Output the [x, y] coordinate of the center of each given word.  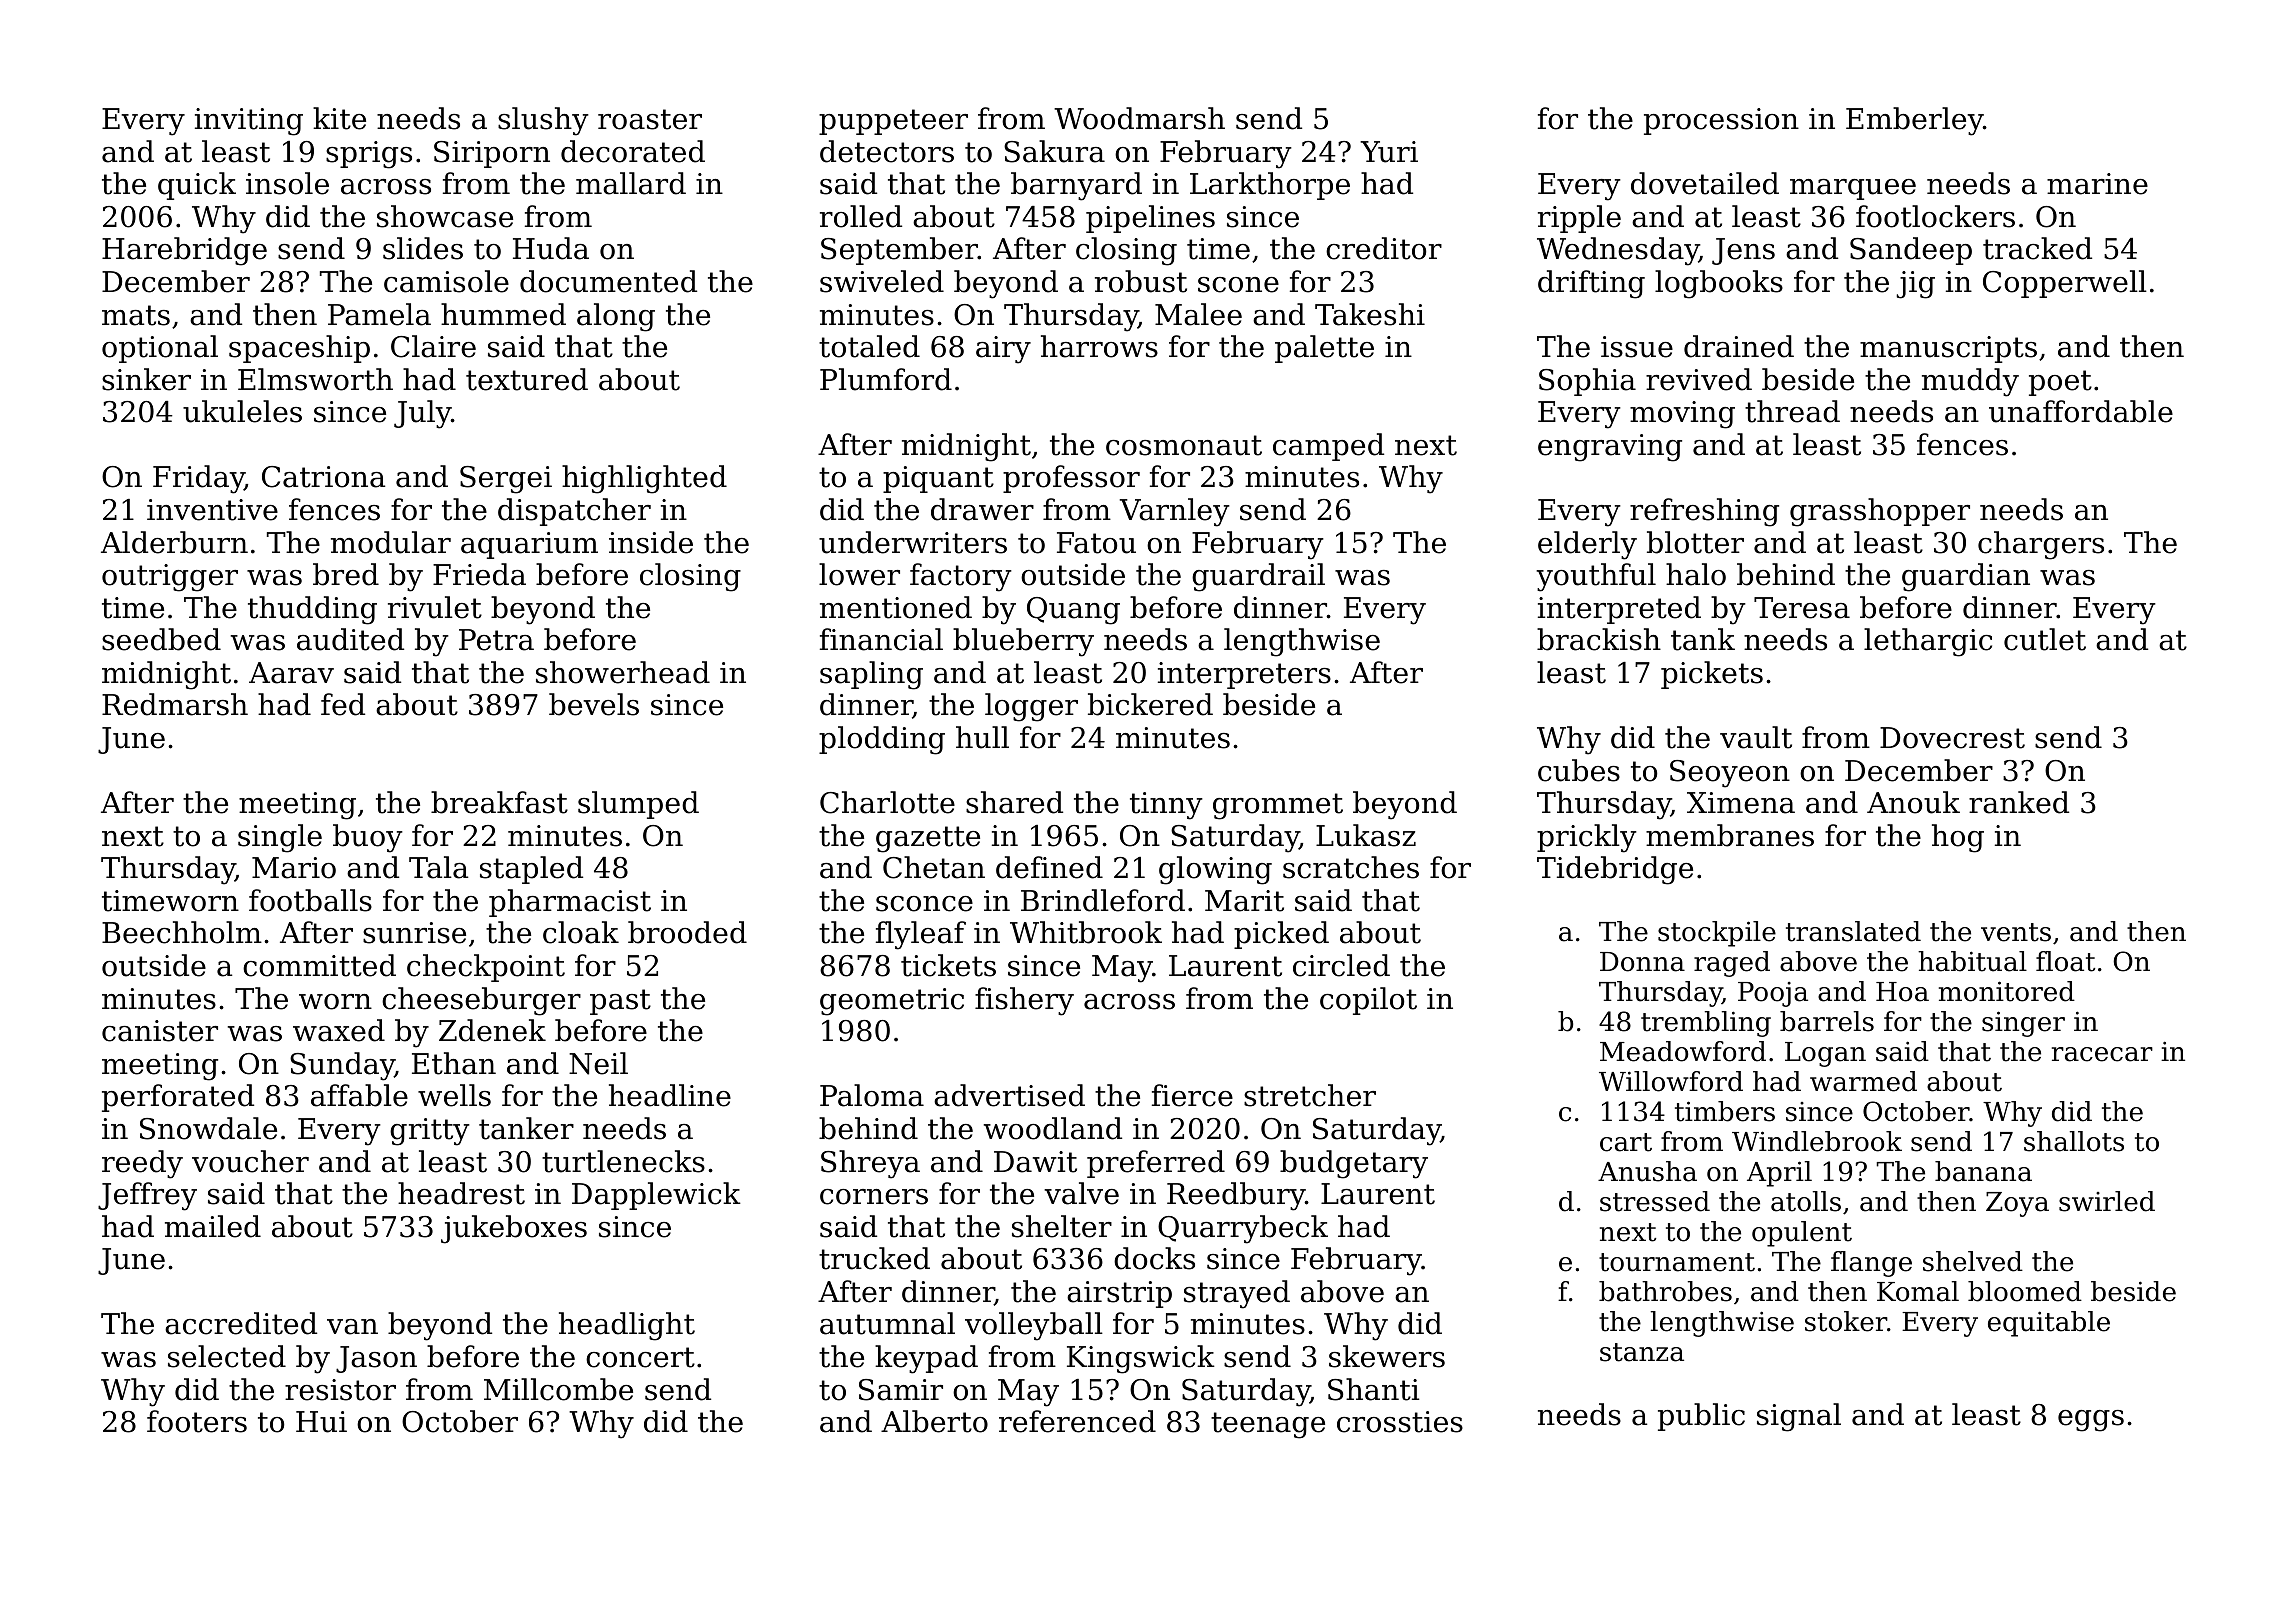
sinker [146, 379]
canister [160, 1031]
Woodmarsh [1139, 118]
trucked [874, 1258]
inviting [249, 122]
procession [1721, 121]
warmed [1863, 1081]
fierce [1192, 1095]
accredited [241, 1323]
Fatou [1096, 543]
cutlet [2045, 639]
